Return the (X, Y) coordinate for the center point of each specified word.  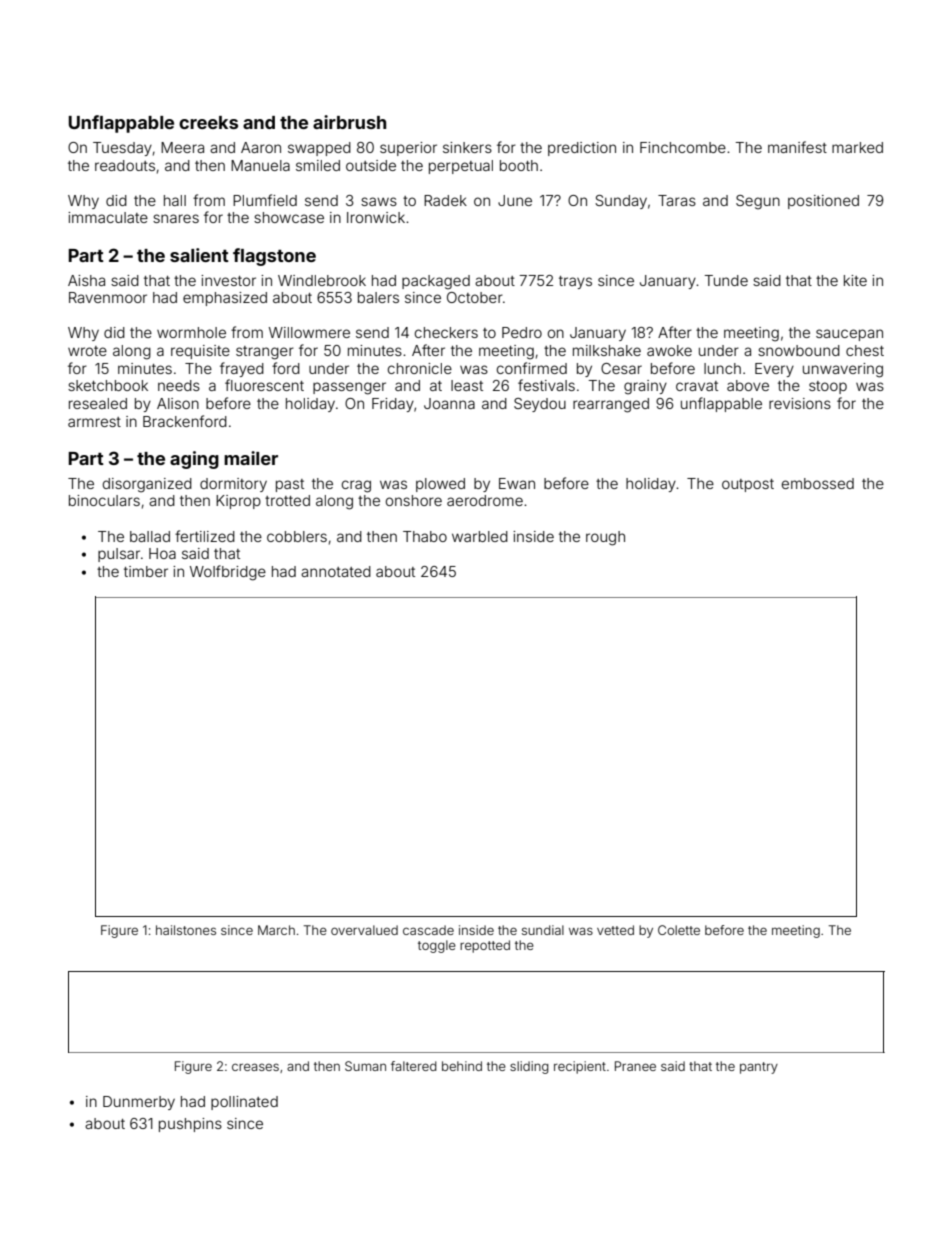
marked (857, 147)
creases (255, 1067)
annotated (336, 571)
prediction (582, 149)
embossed (818, 483)
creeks (208, 122)
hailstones (186, 930)
